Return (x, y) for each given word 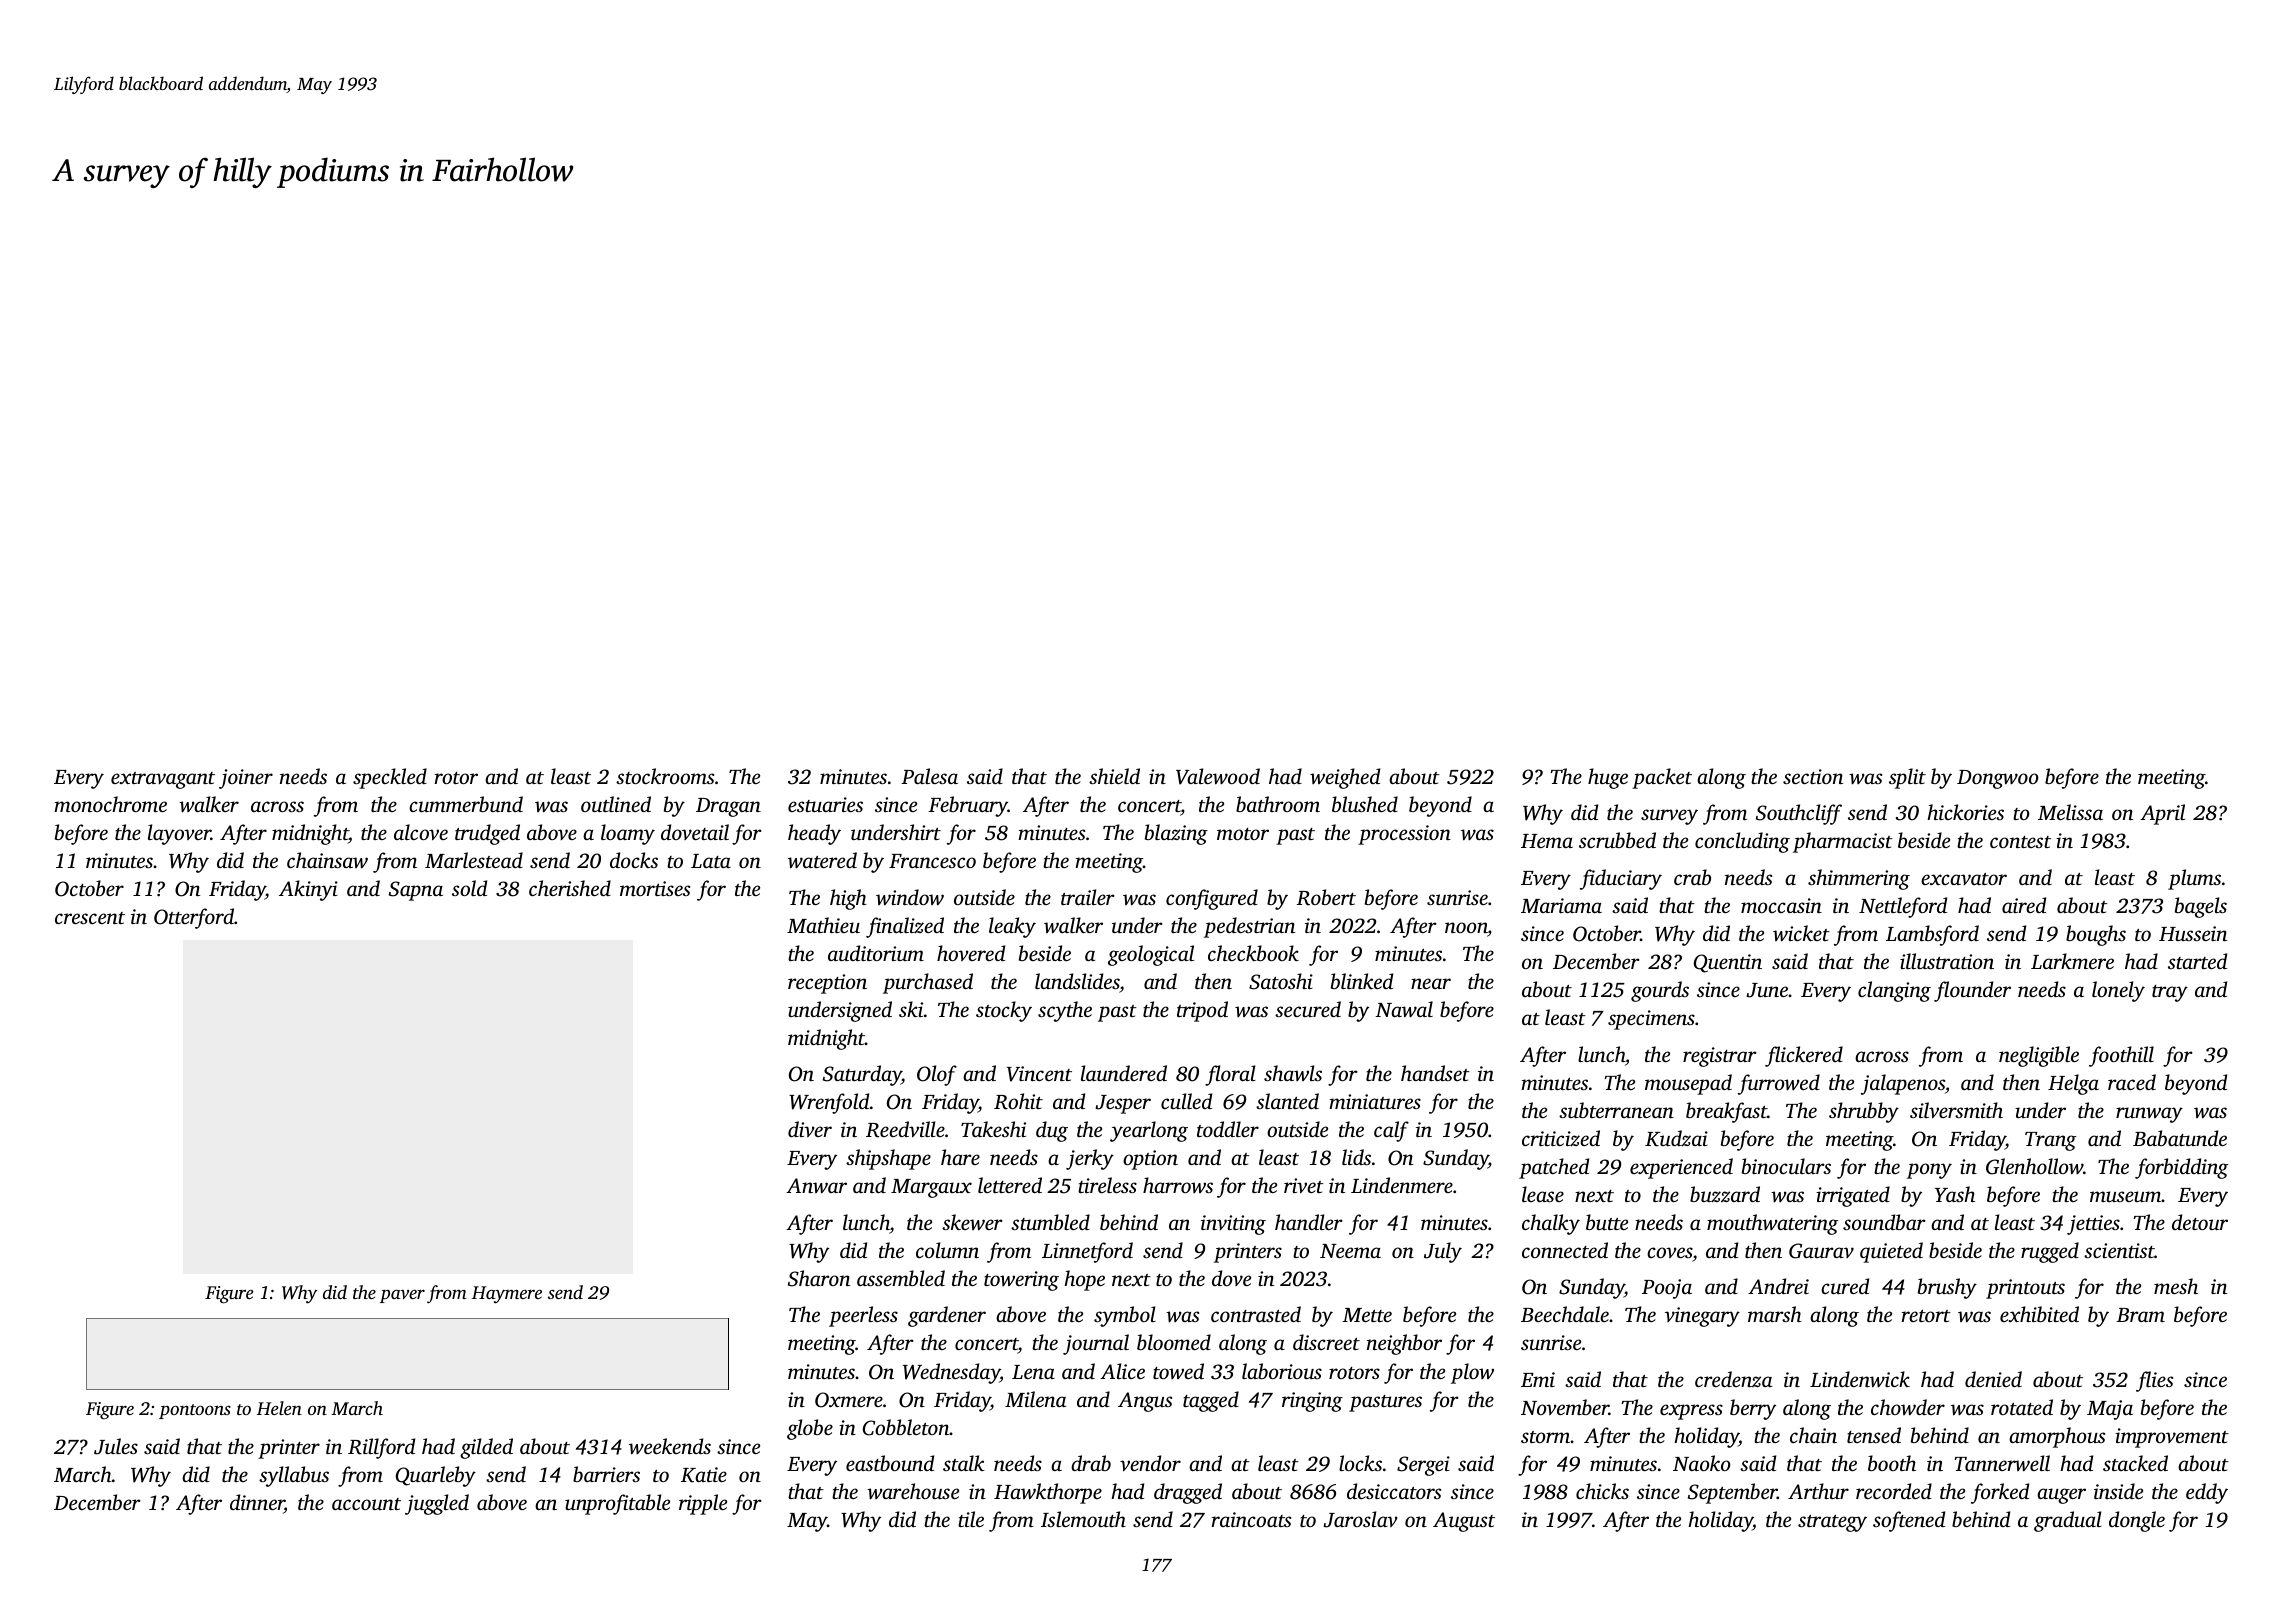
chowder (1908, 1407)
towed (1178, 1371)
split (1907, 778)
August (1464, 1522)
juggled (437, 1504)
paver (402, 1296)
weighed (1345, 778)
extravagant (163, 780)
